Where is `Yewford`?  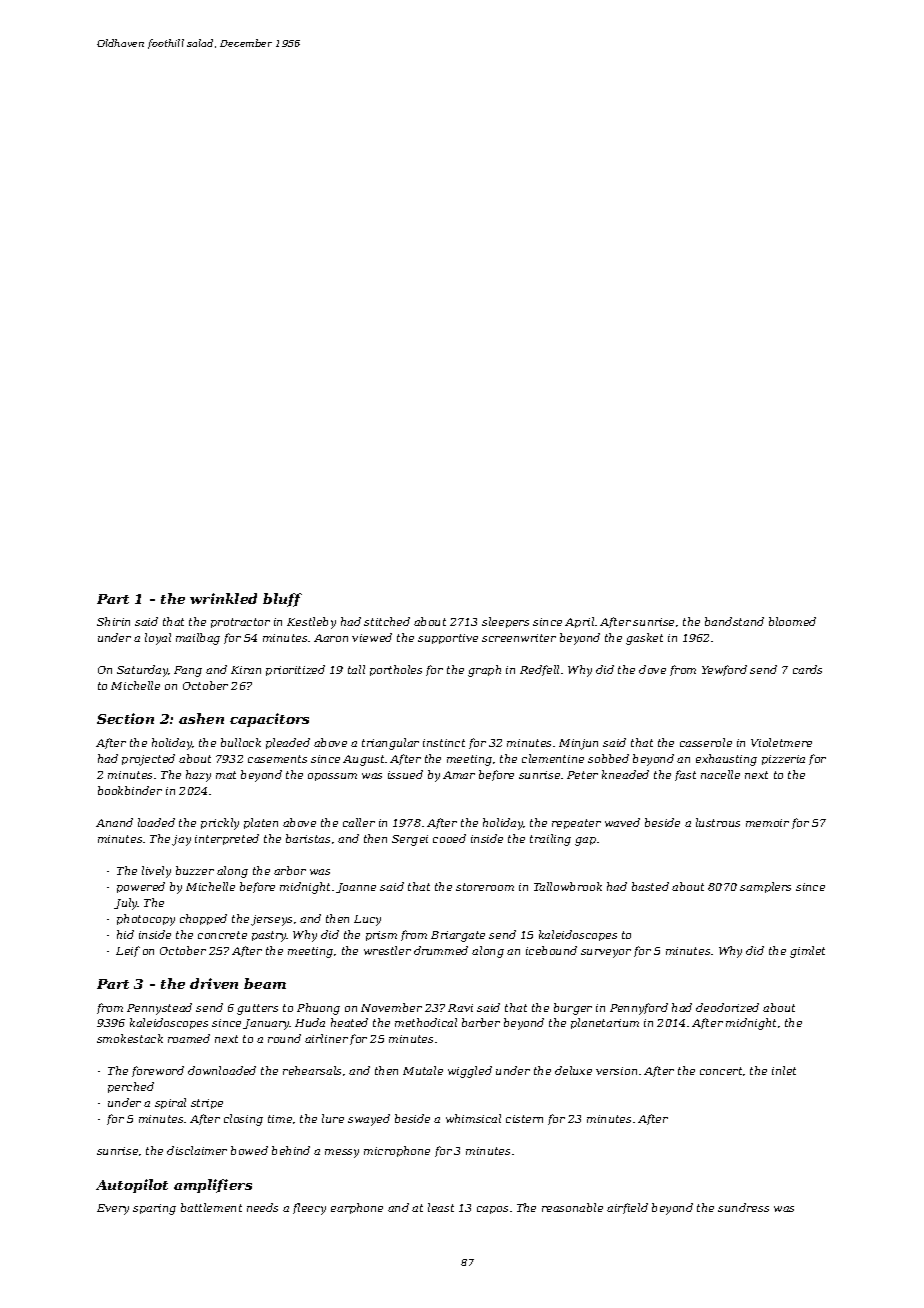 Yewford is located at coordinates (724, 670).
